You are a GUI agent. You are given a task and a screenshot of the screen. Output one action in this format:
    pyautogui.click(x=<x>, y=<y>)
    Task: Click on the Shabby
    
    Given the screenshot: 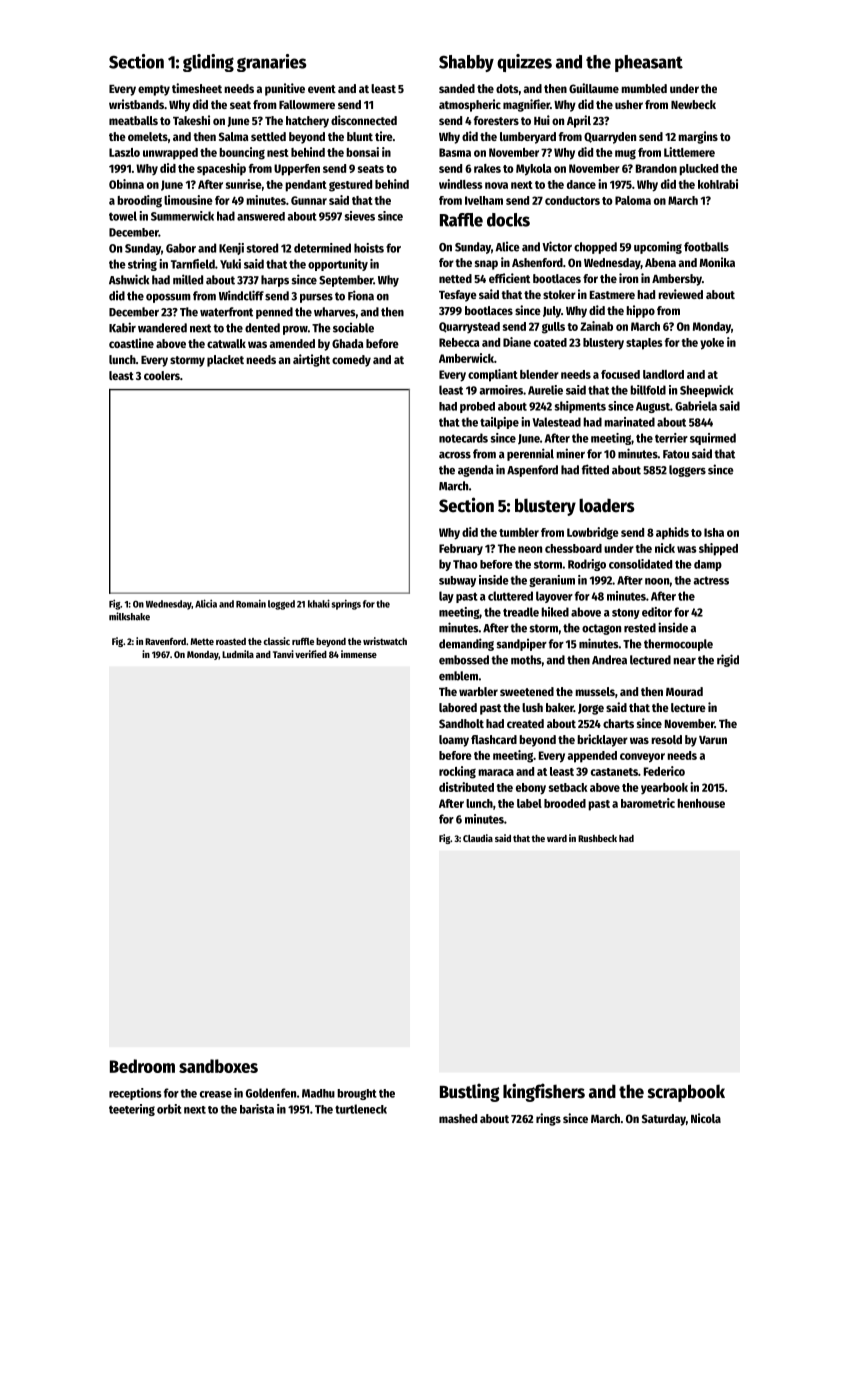 What is the action you would take?
    pyautogui.click(x=466, y=63)
